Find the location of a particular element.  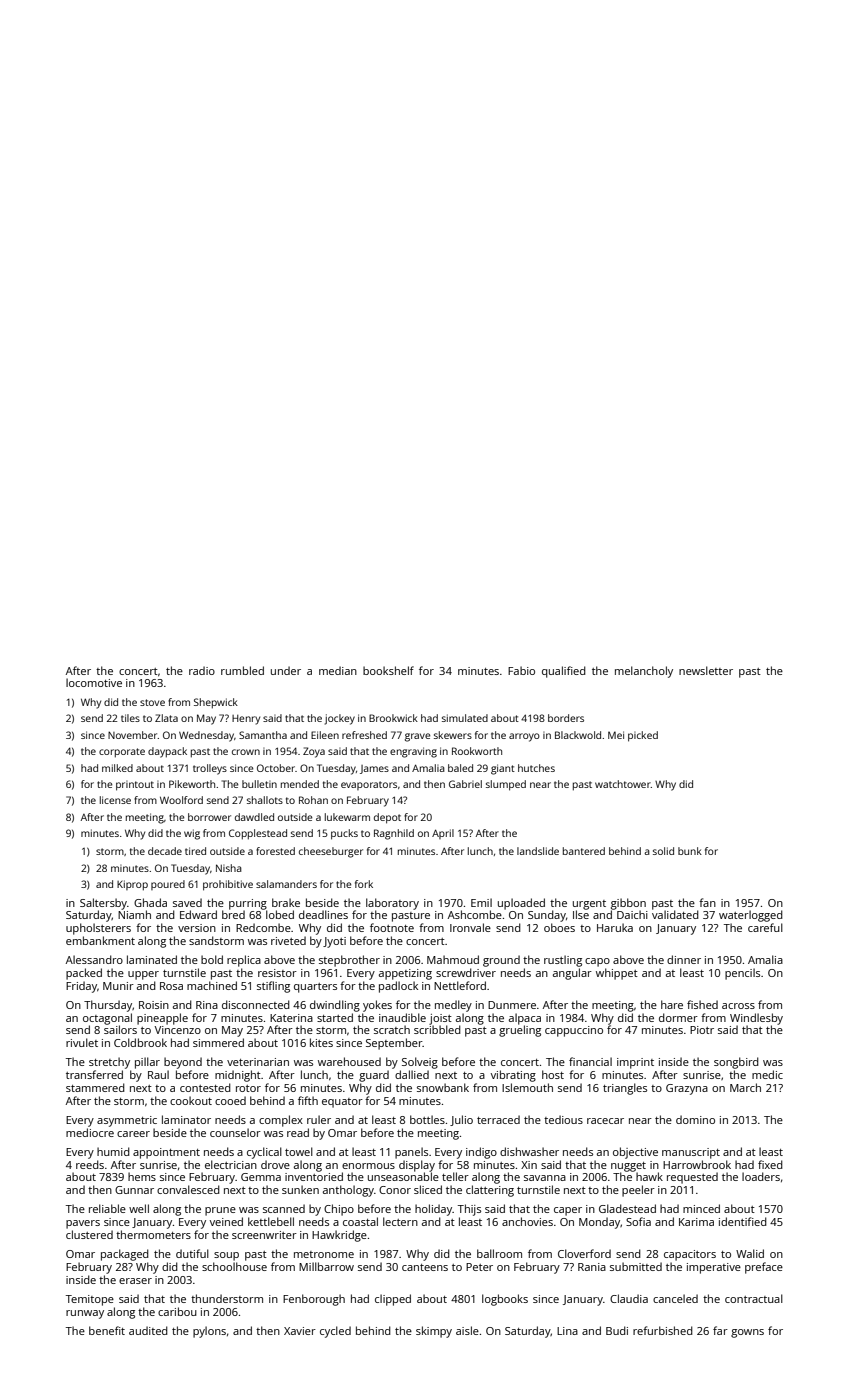

bookshelf is located at coordinates (388, 670).
